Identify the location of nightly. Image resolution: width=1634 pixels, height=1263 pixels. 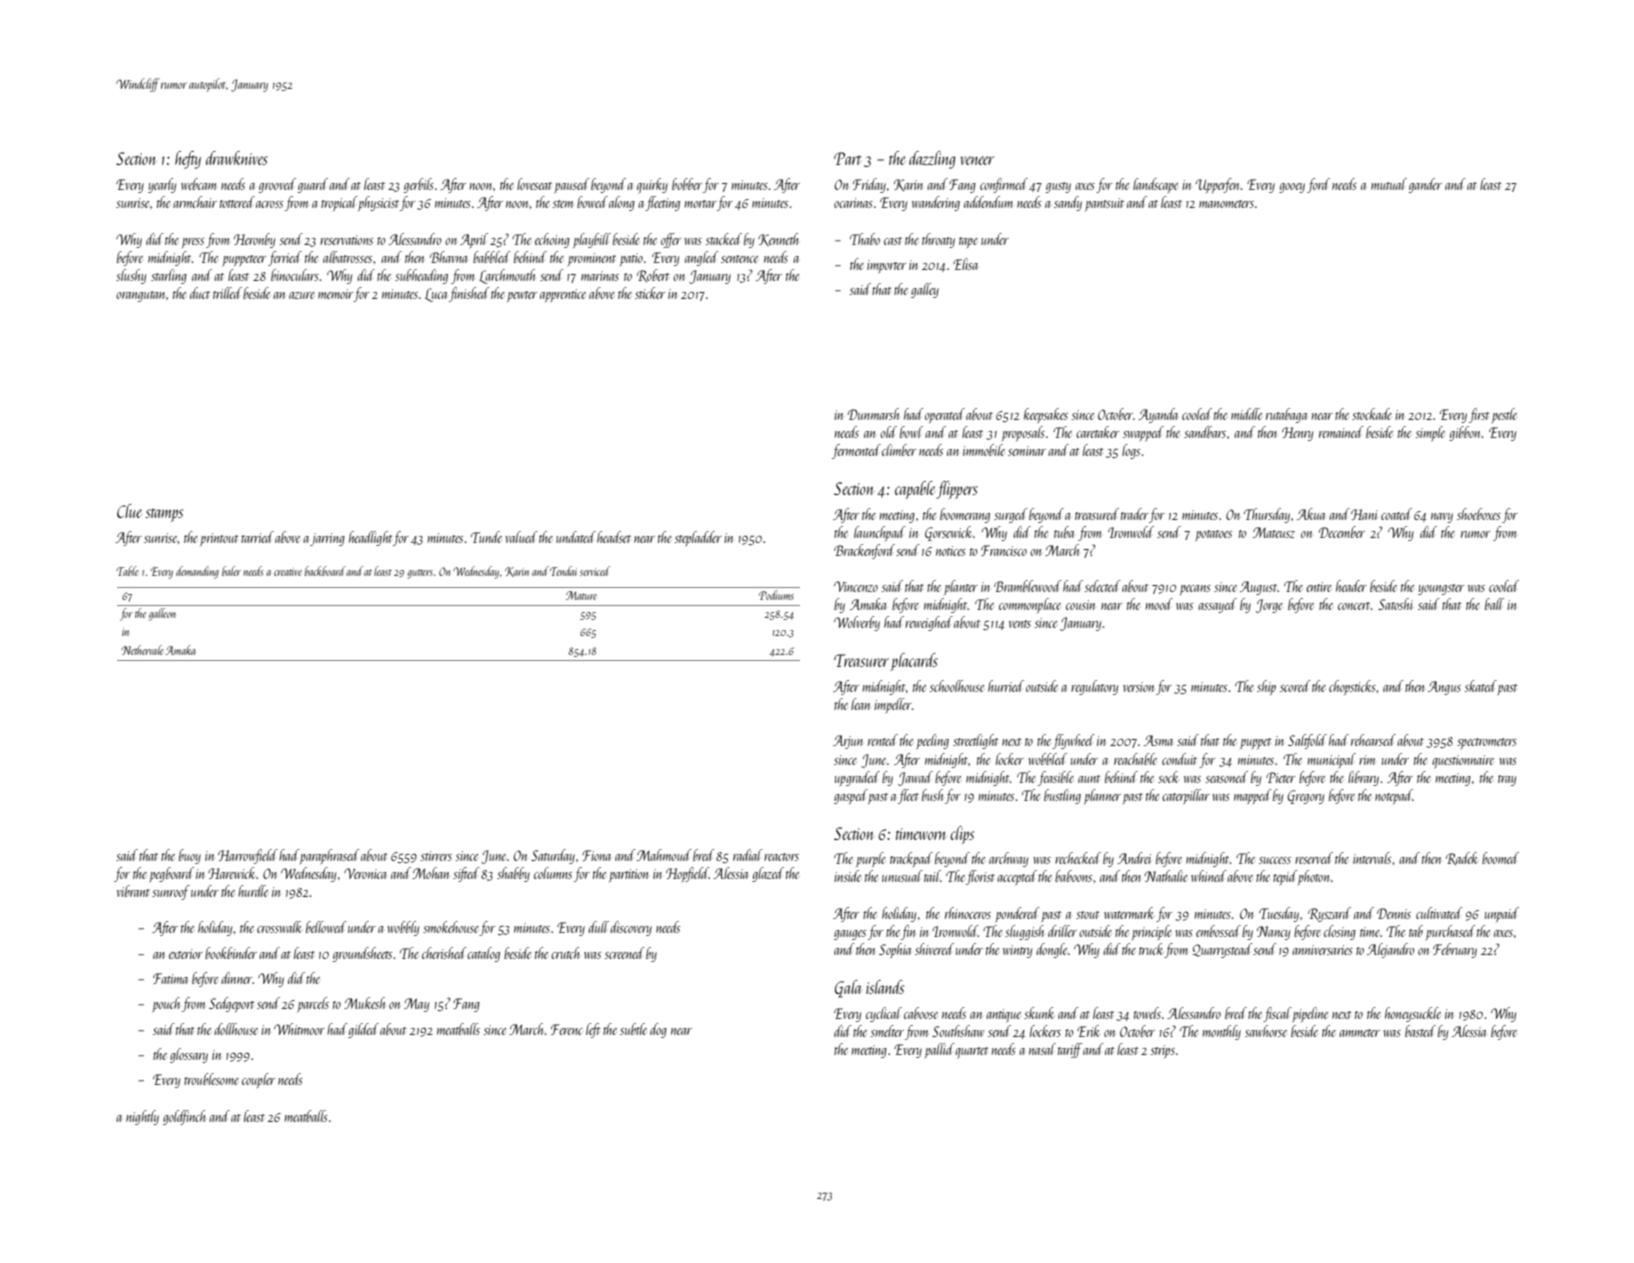
(142, 1117).
